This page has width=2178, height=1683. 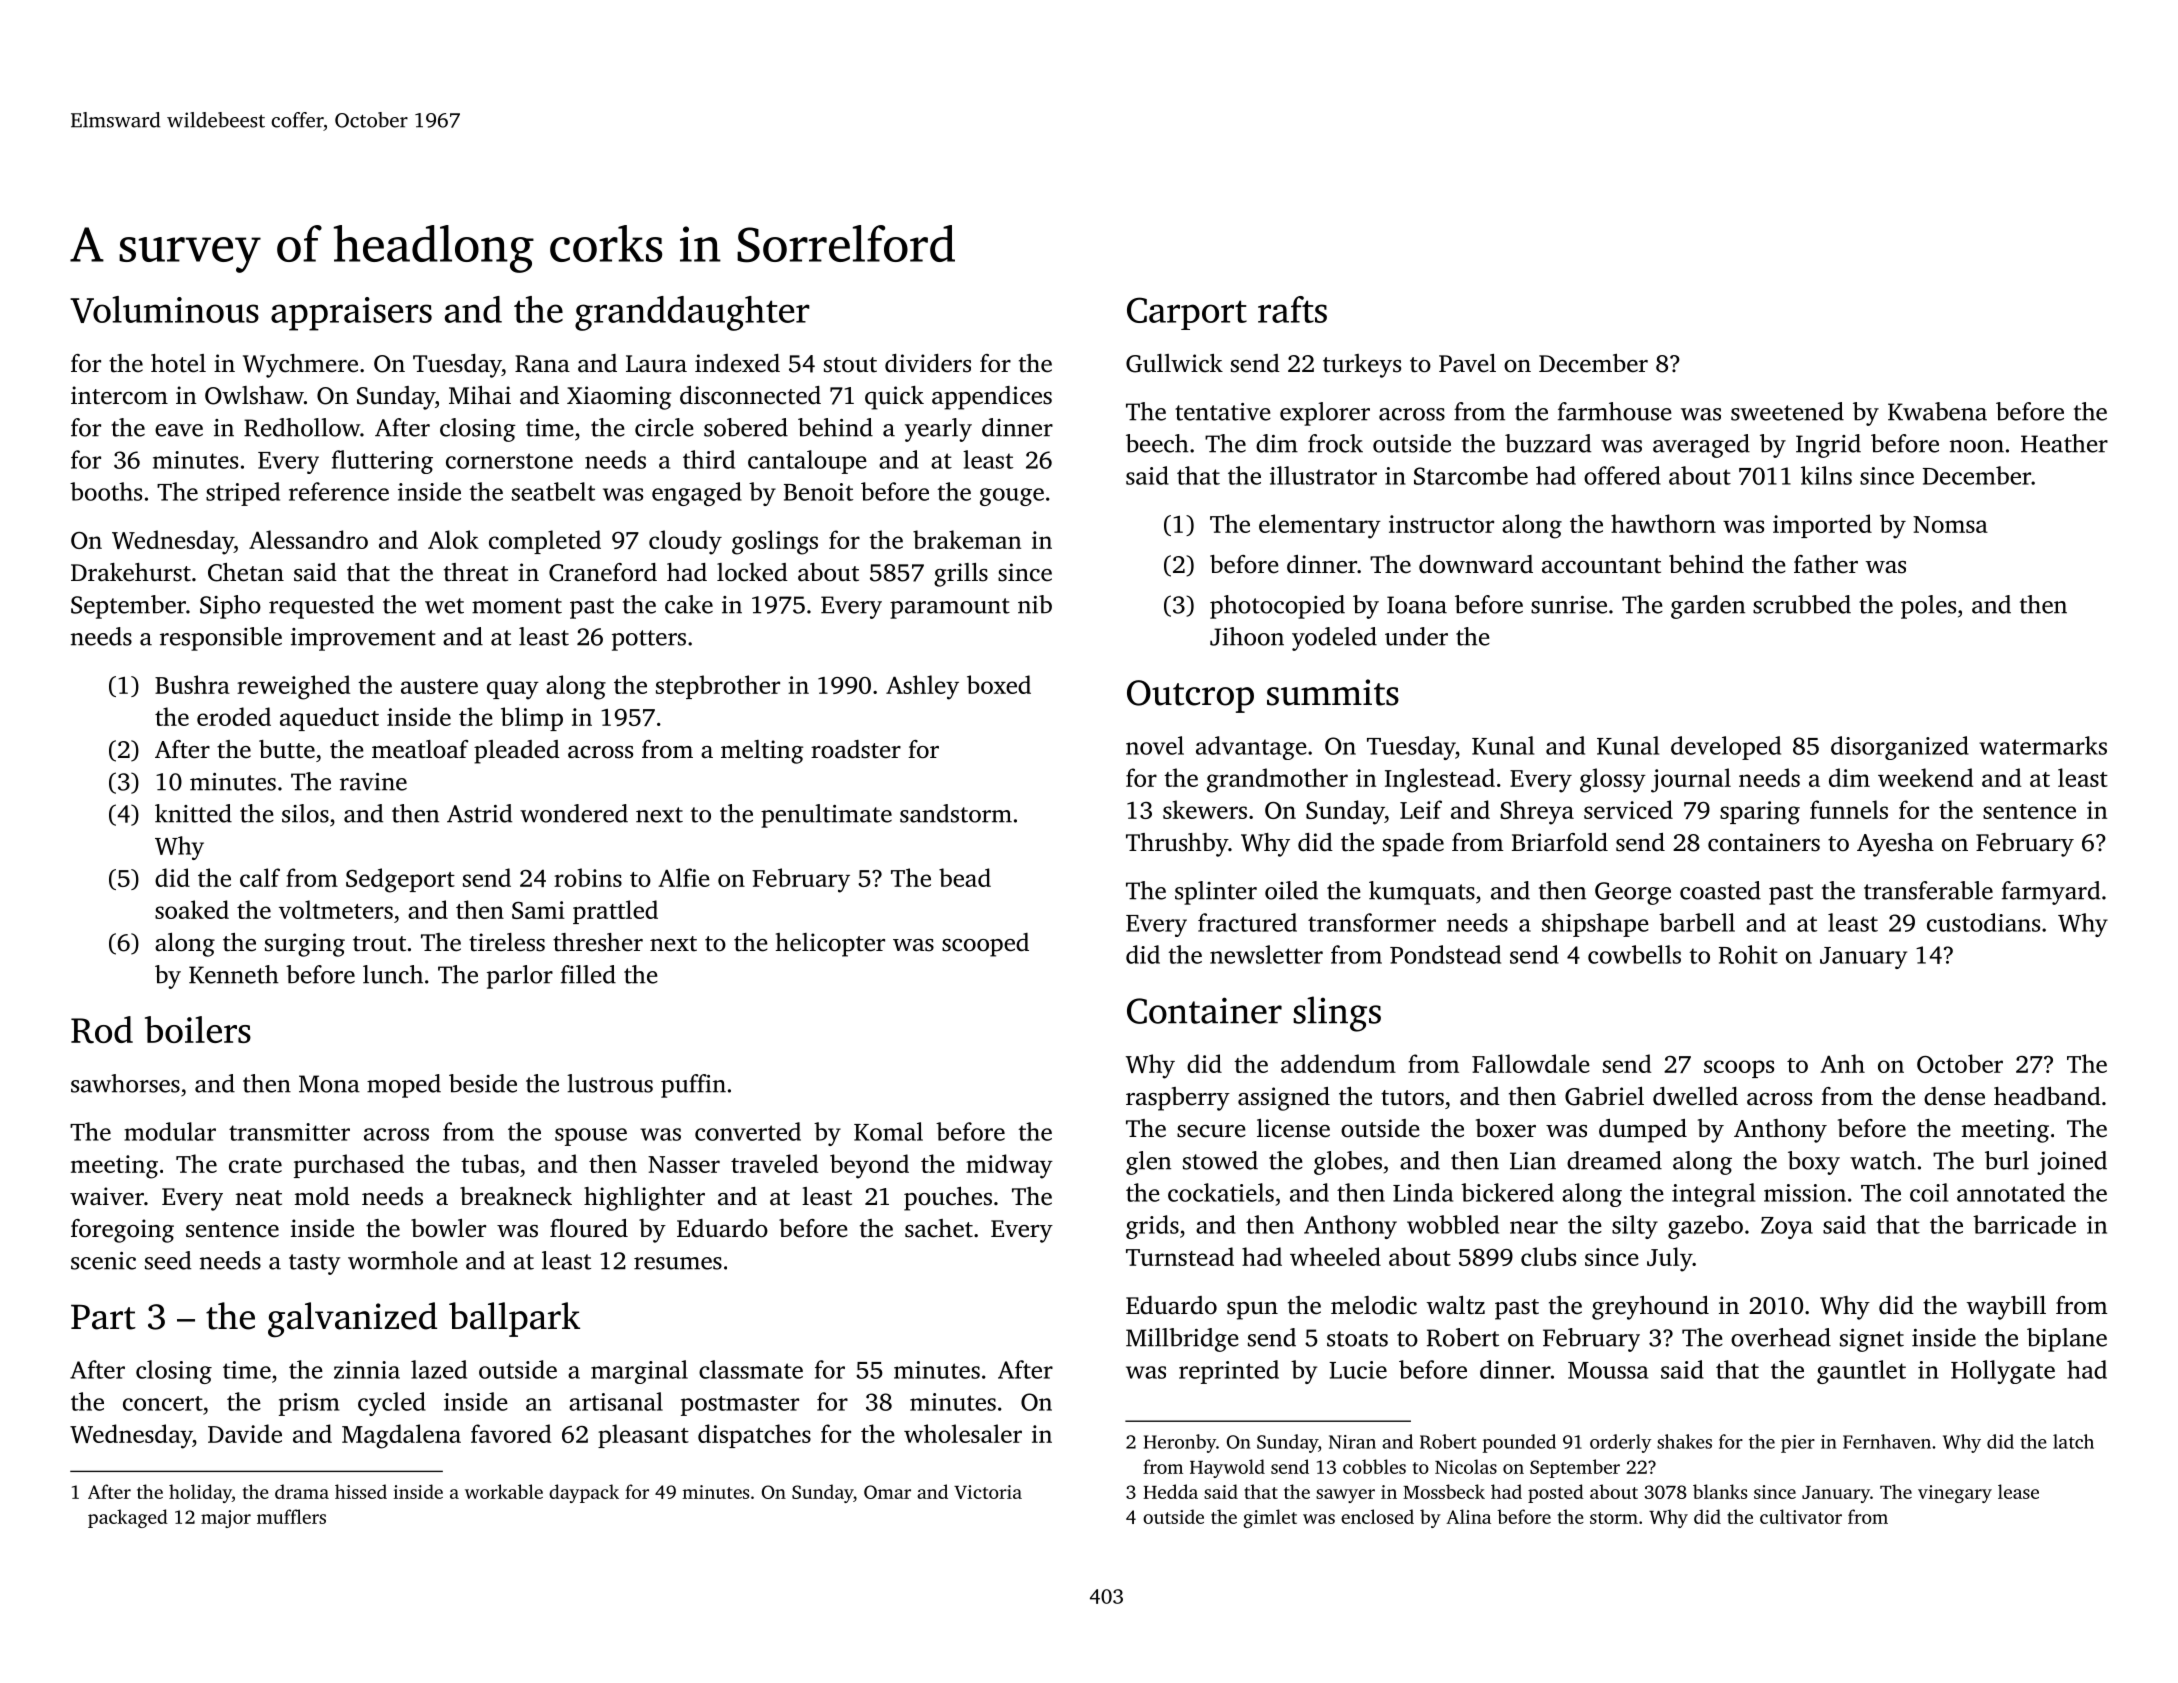 I want to click on traveled, so click(x=774, y=1163).
